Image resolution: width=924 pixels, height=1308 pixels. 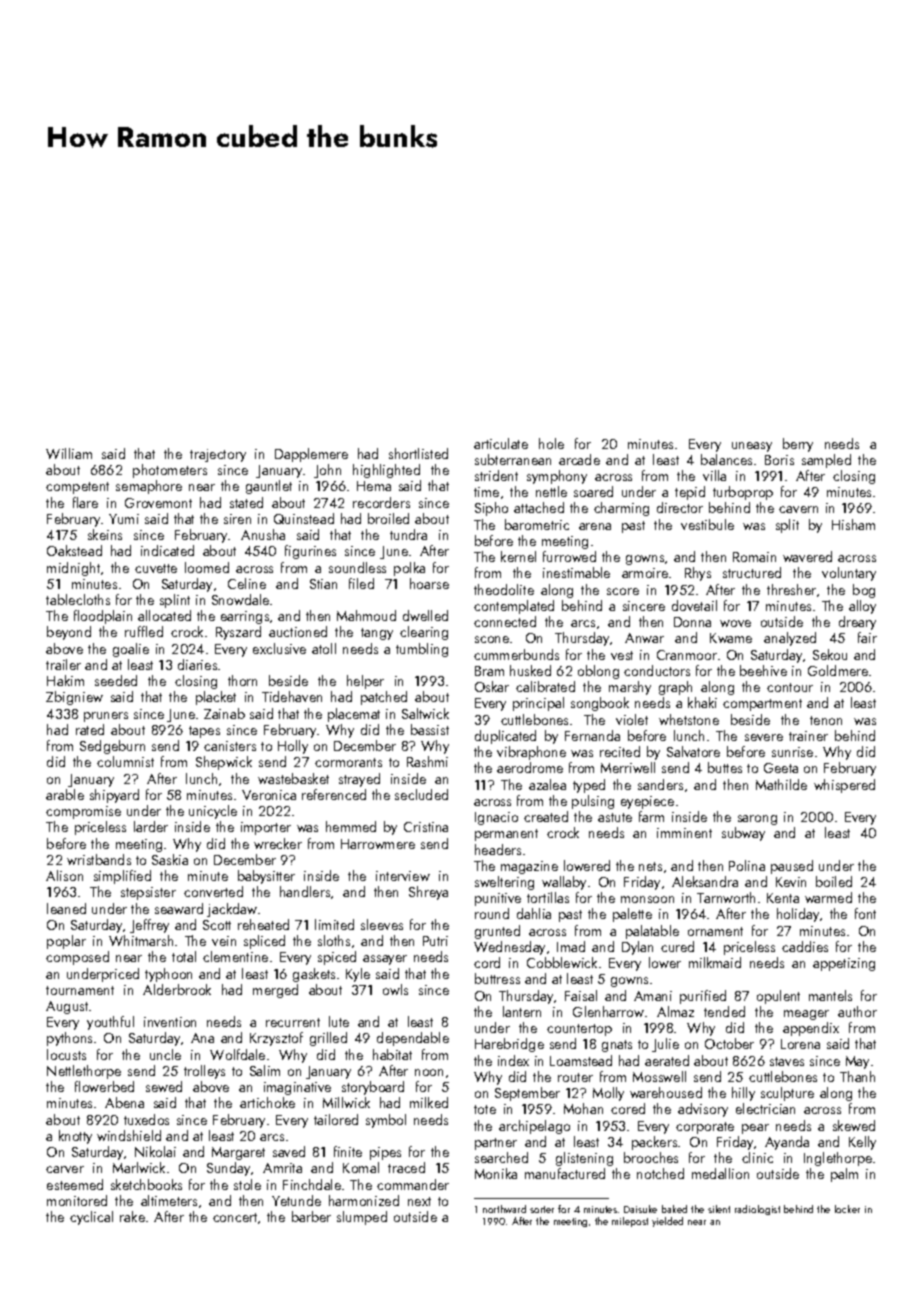 I want to click on Glenharrow, so click(x=608, y=1011).
